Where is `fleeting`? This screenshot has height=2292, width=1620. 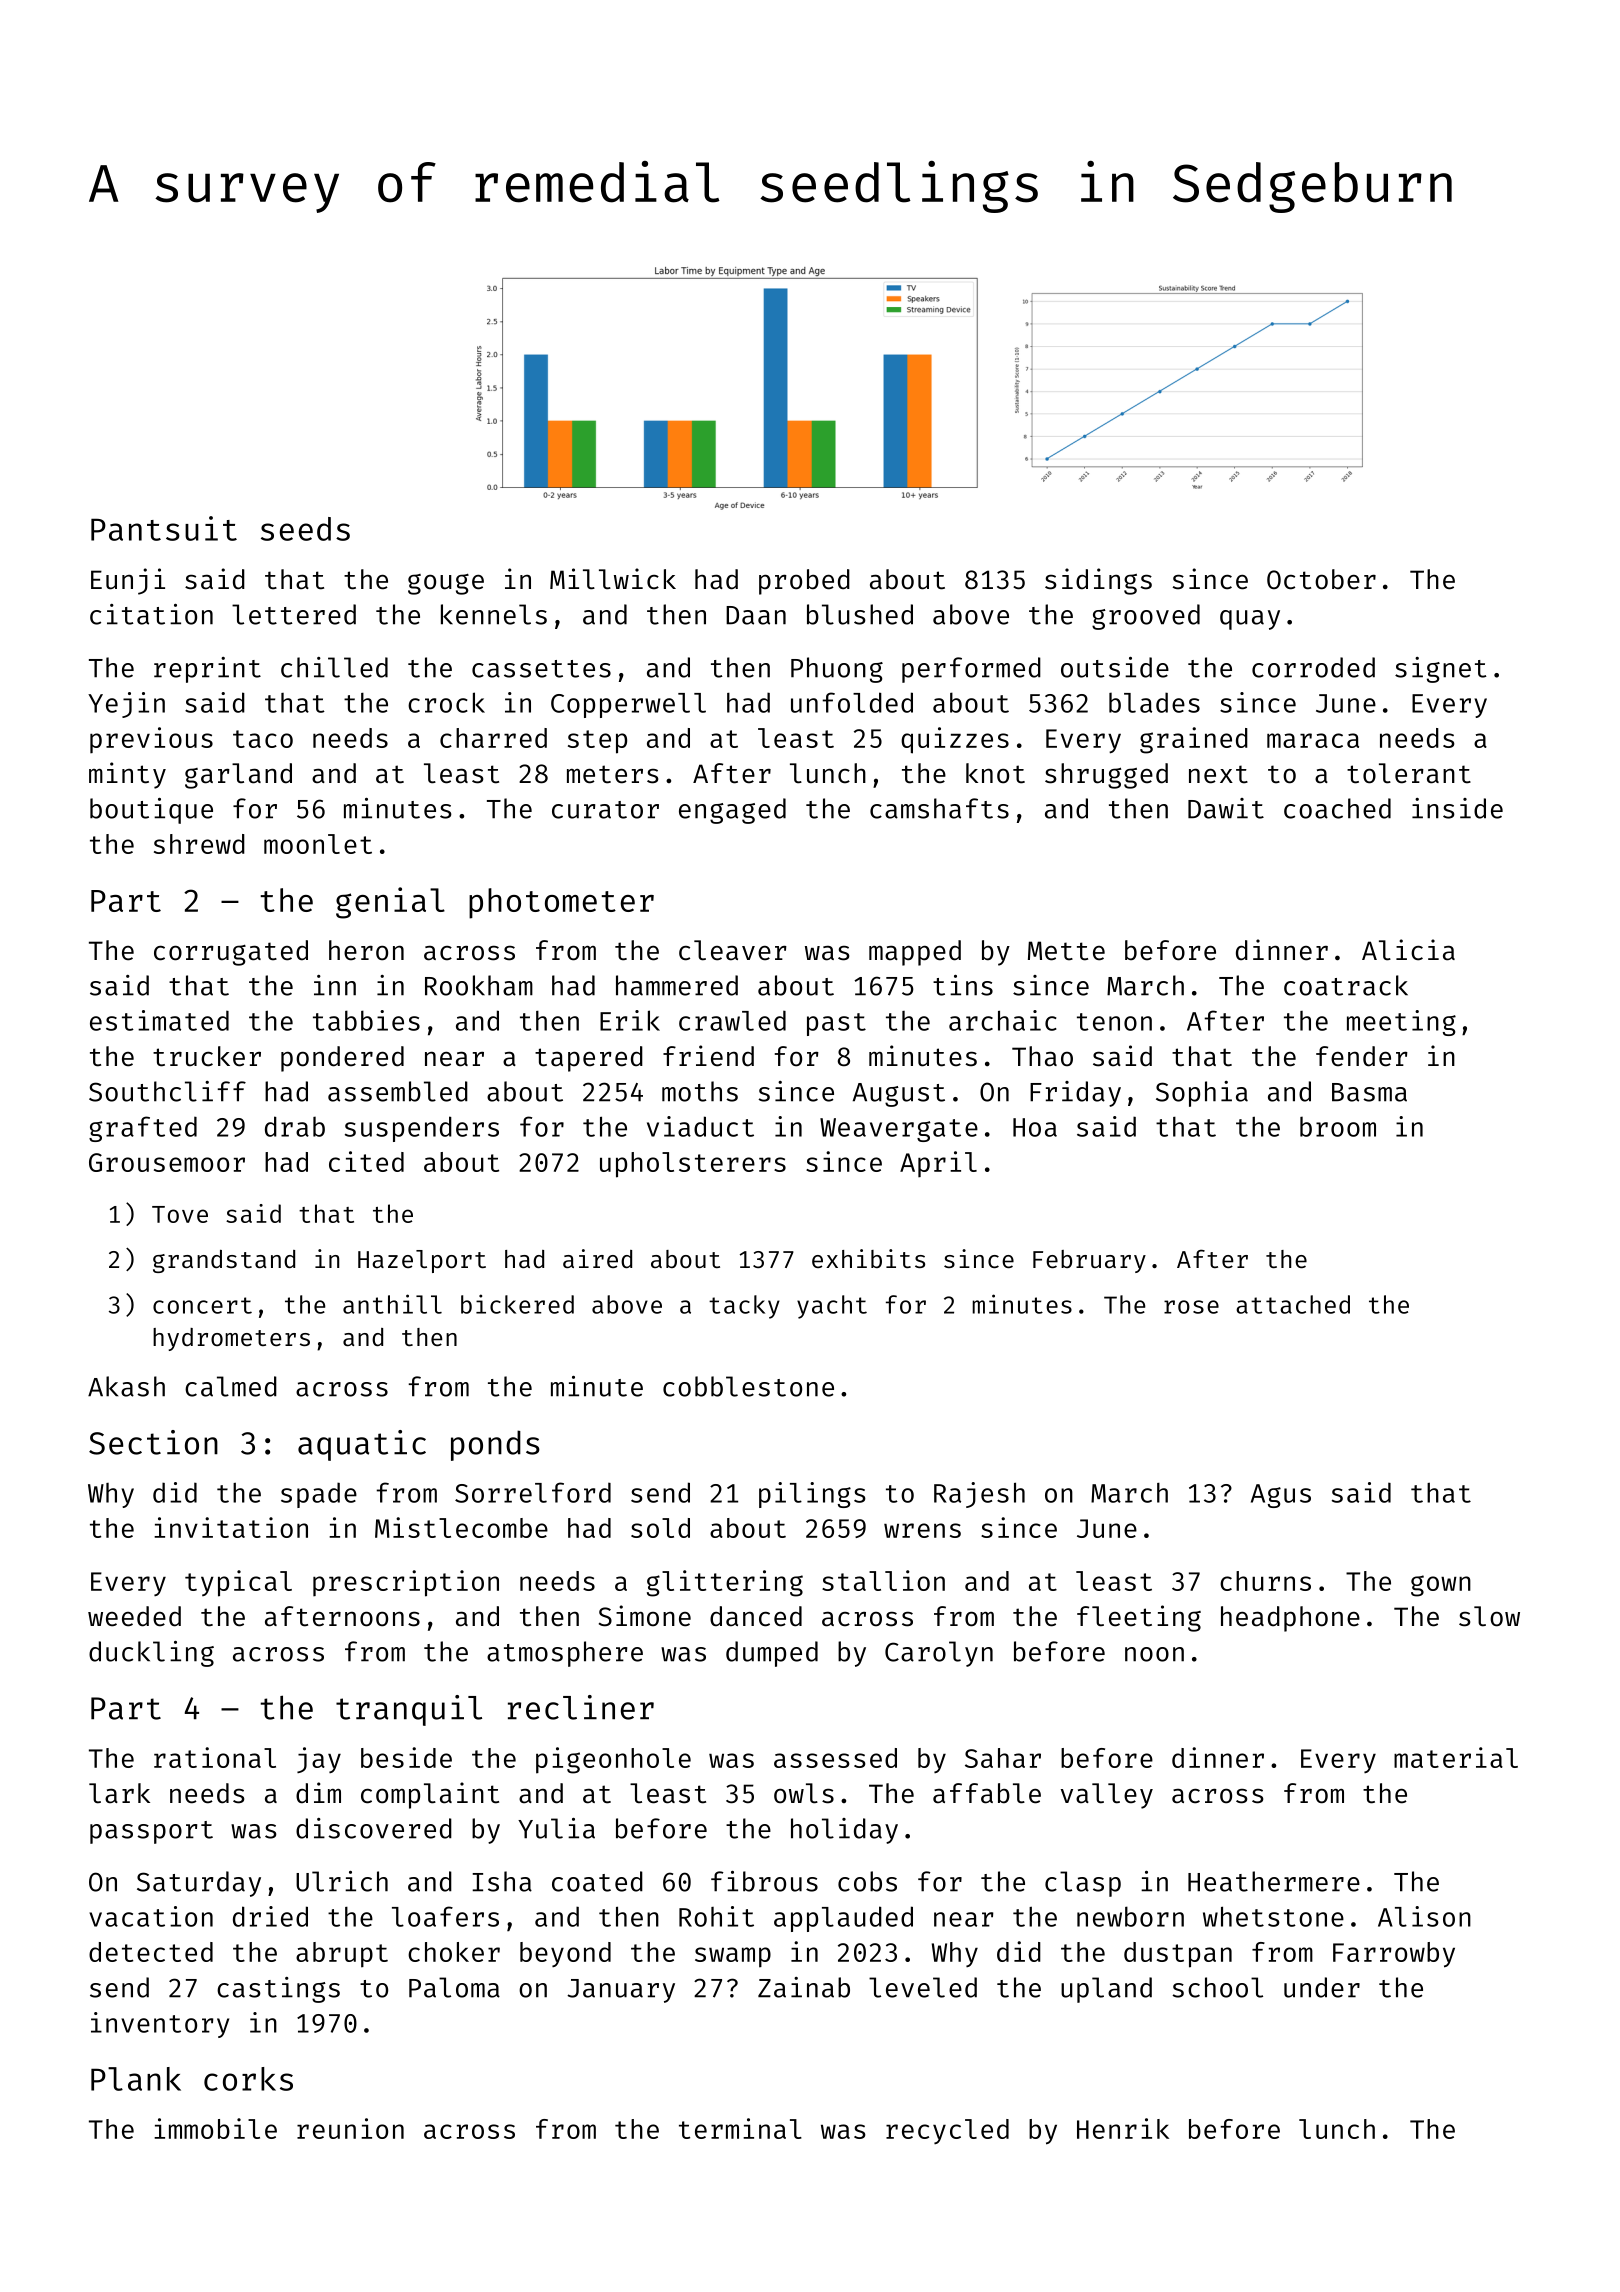
fleeting is located at coordinates (1139, 1618).
